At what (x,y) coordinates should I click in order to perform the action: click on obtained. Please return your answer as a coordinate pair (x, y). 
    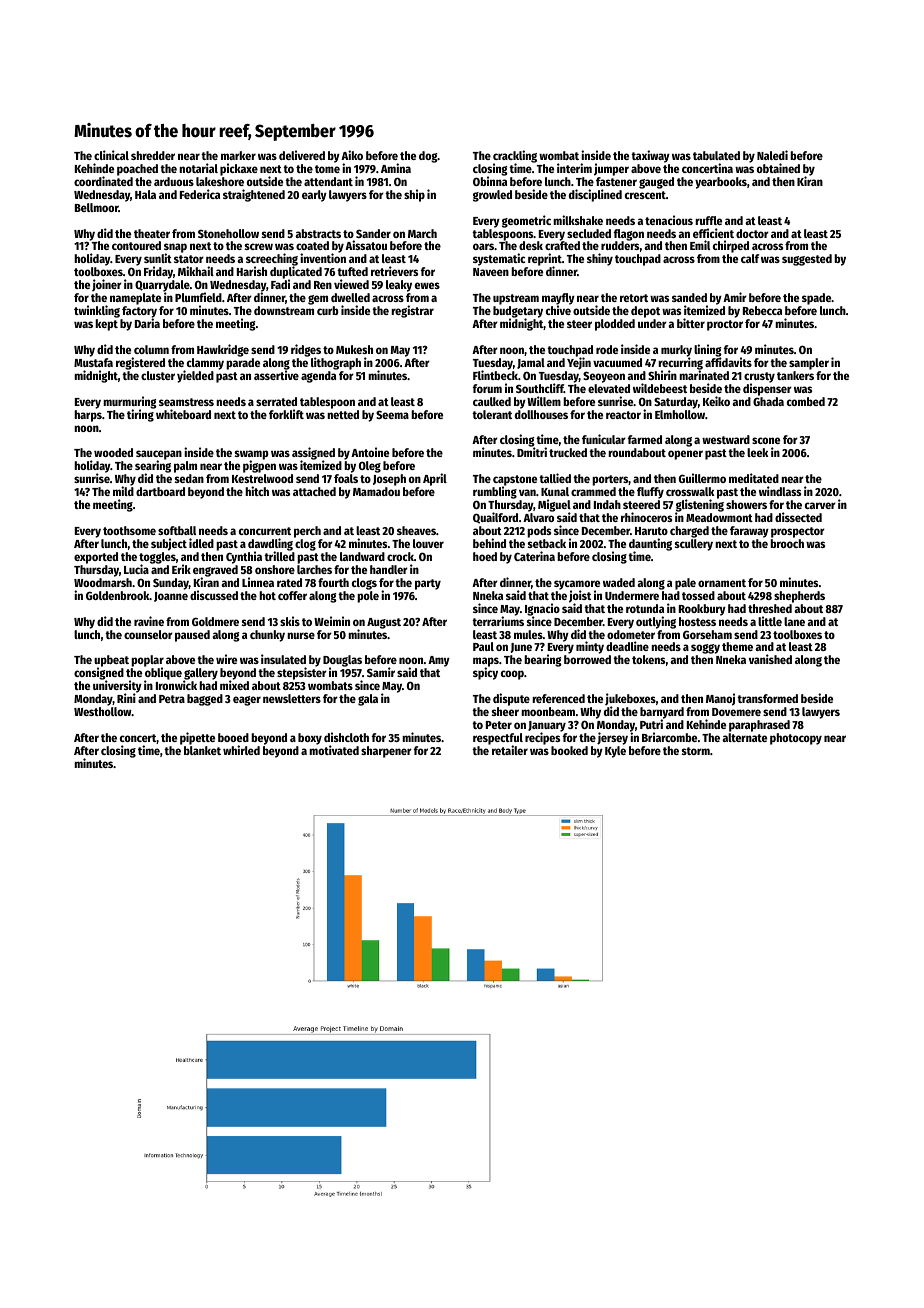
    Looking at the image, I should click on (778, 168).
